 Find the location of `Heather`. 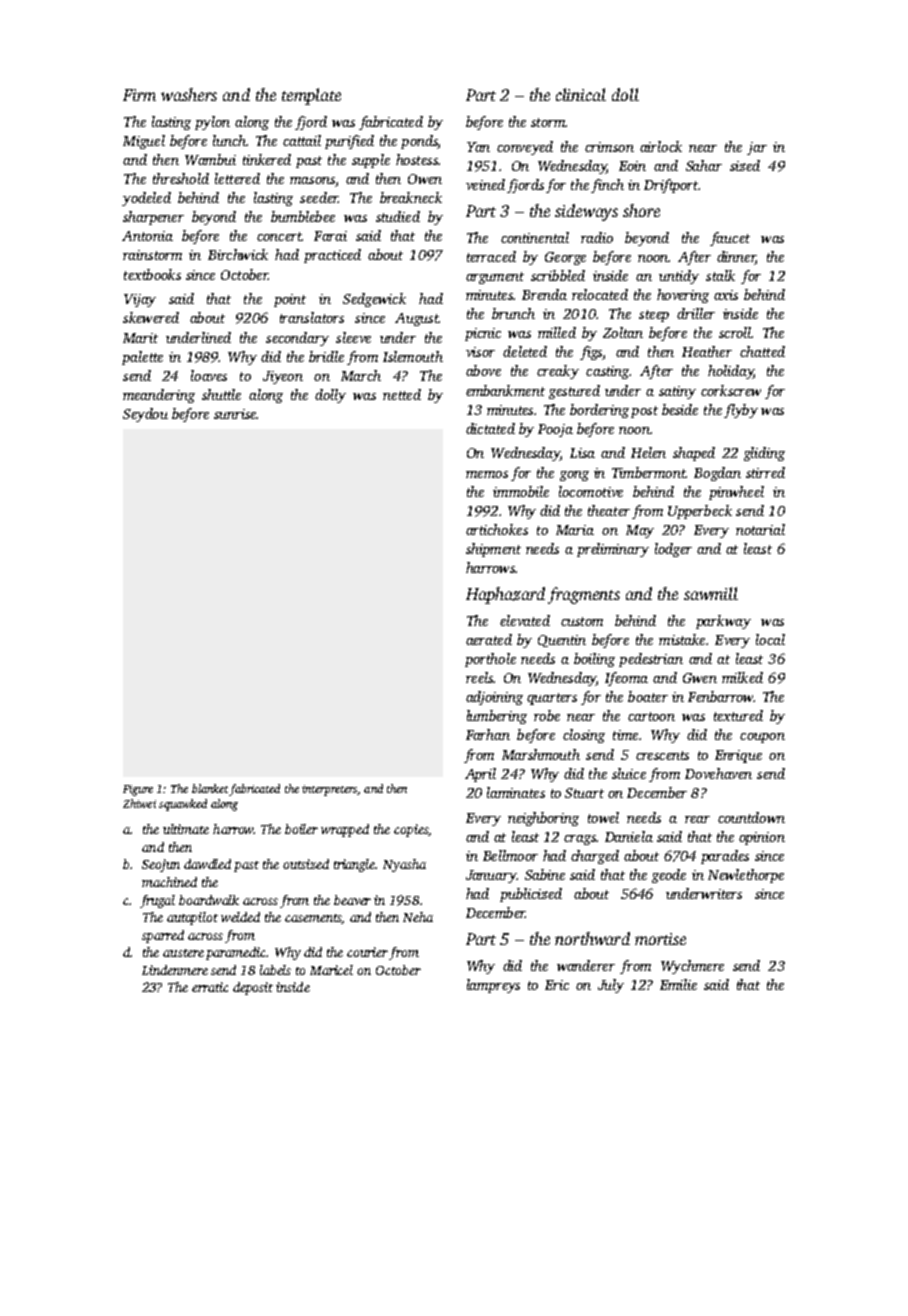

Heather is located at coordinates (707, 351).
